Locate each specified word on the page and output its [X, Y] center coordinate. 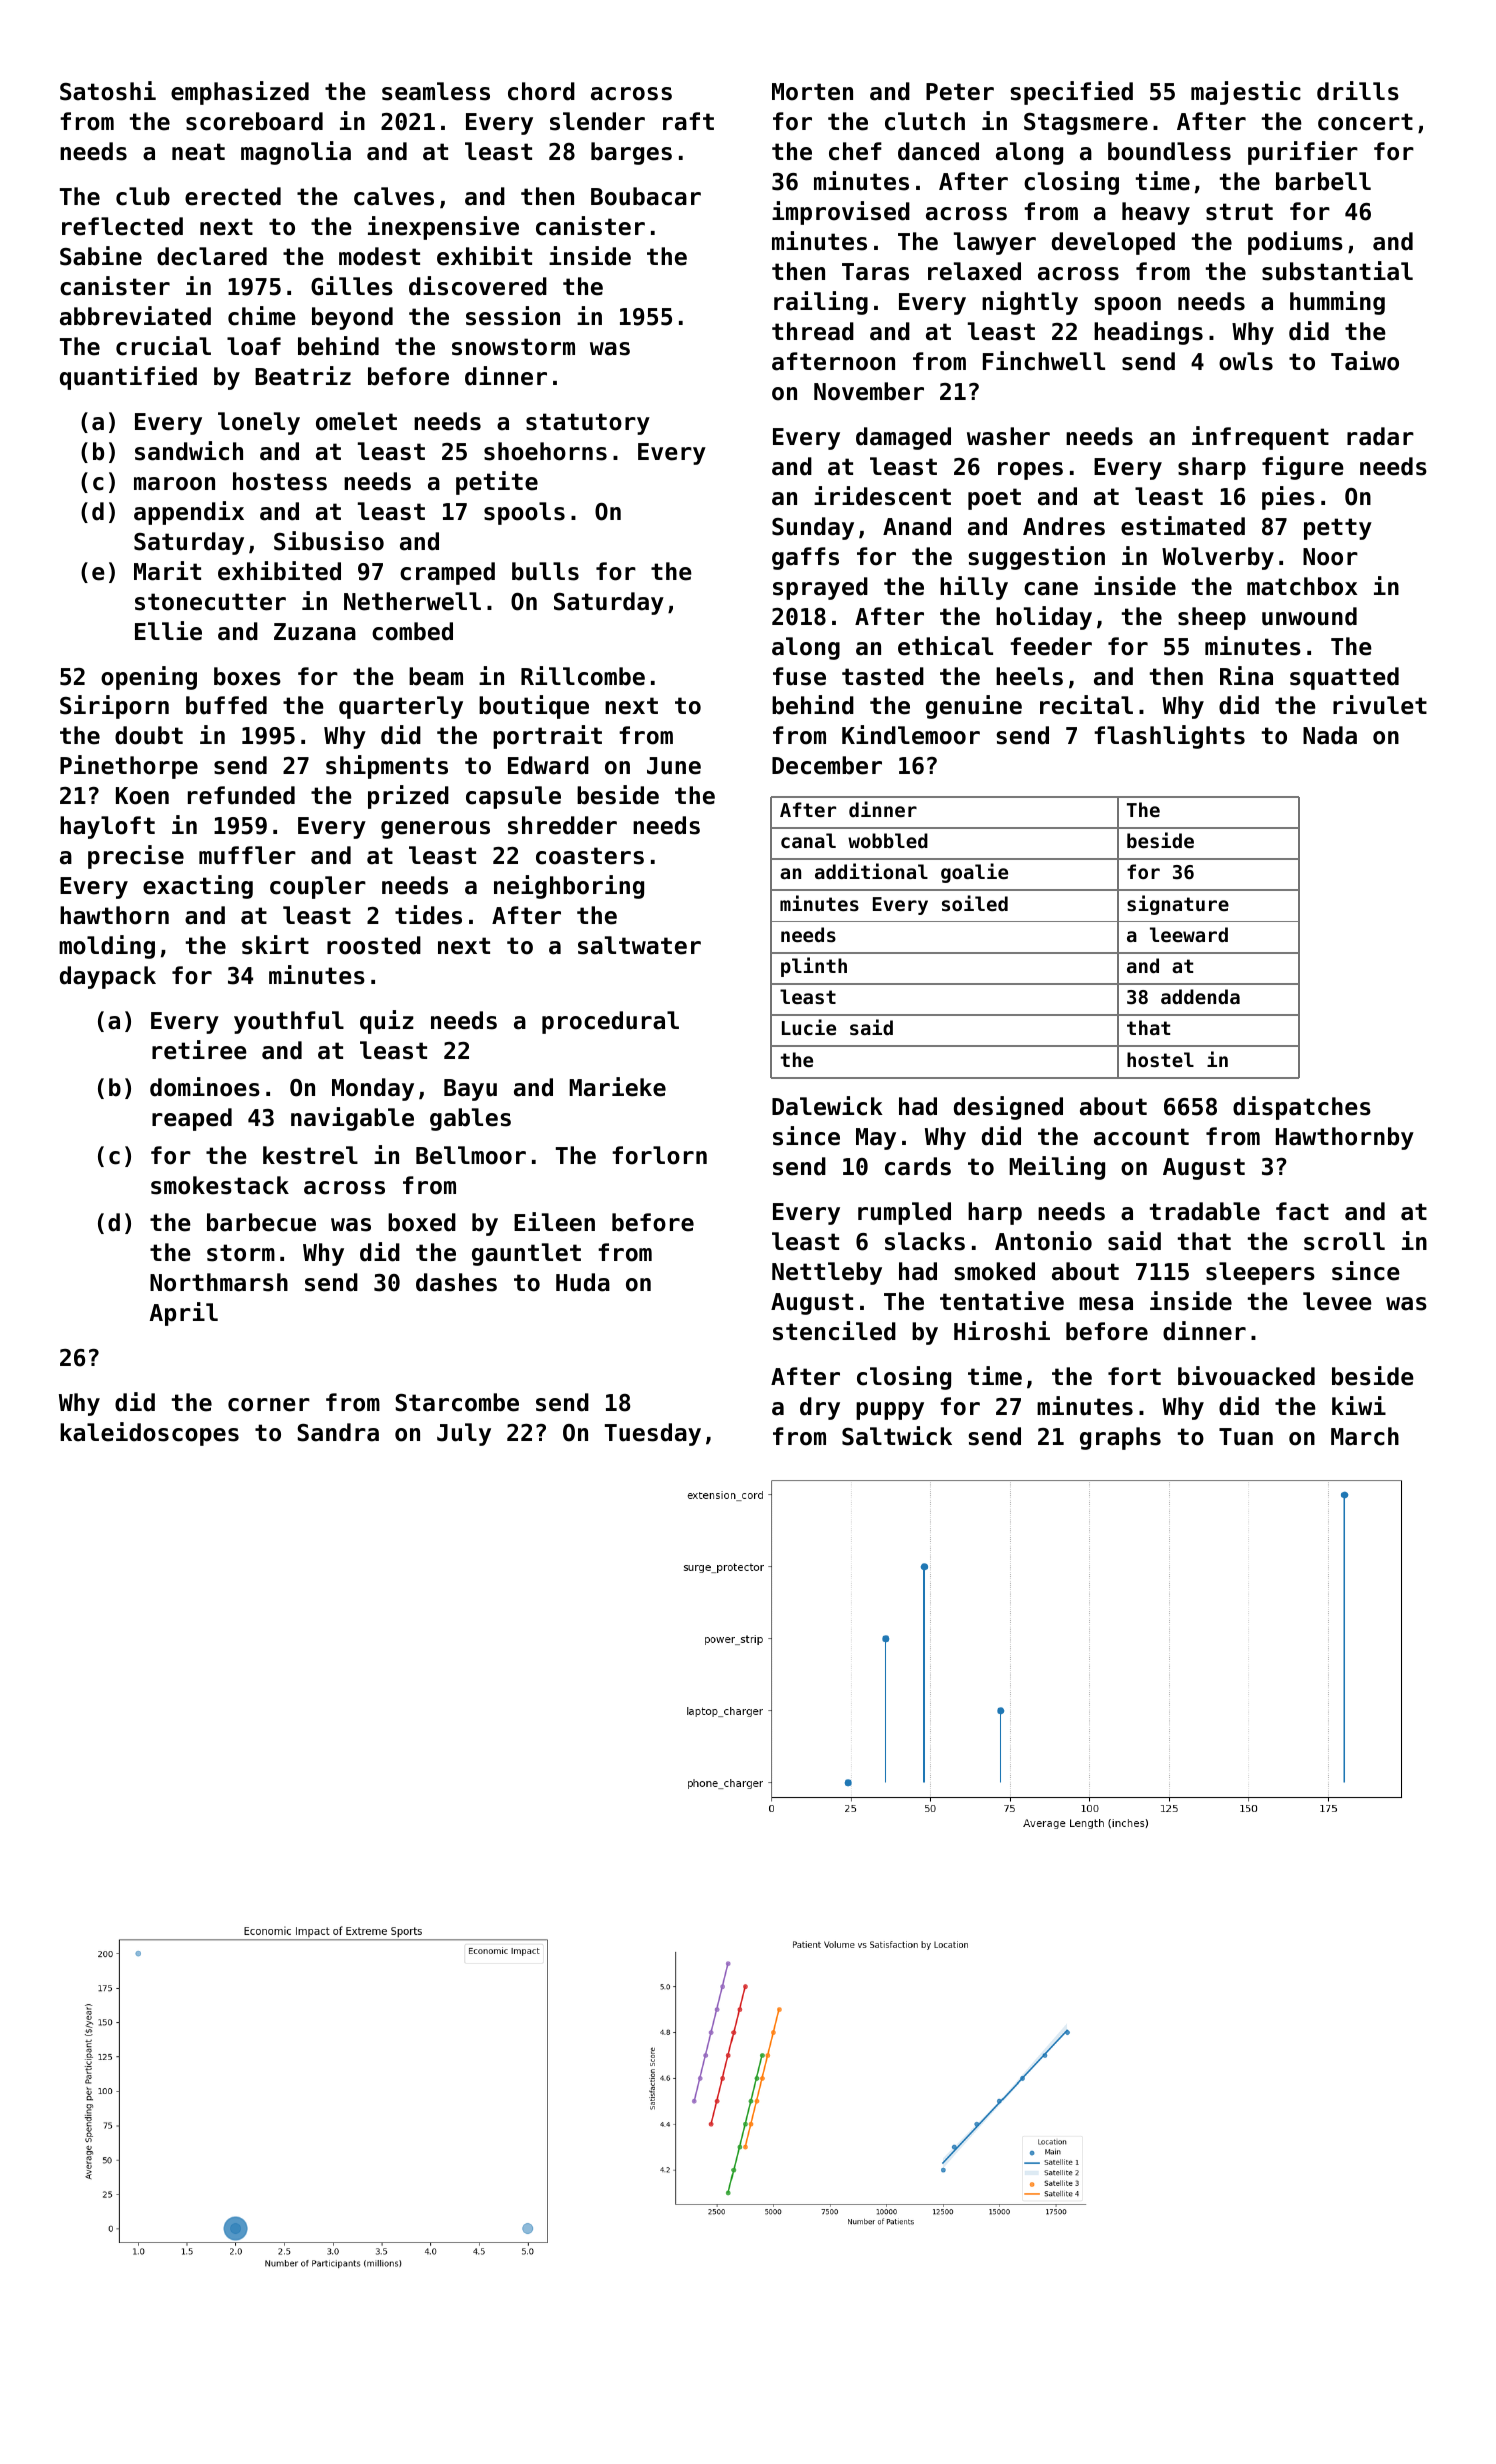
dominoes [205, 1087]
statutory [588, 424]
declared [212, 256]
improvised [841, 213]
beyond [352, 318]
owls [1246, 361]
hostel [1160, 1059]
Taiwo [1365, 361]
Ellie [168, 631]
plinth [814, 967]
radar [1380, 436]
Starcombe [457, 1402]
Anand [917, 526]
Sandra [338, 1432]
